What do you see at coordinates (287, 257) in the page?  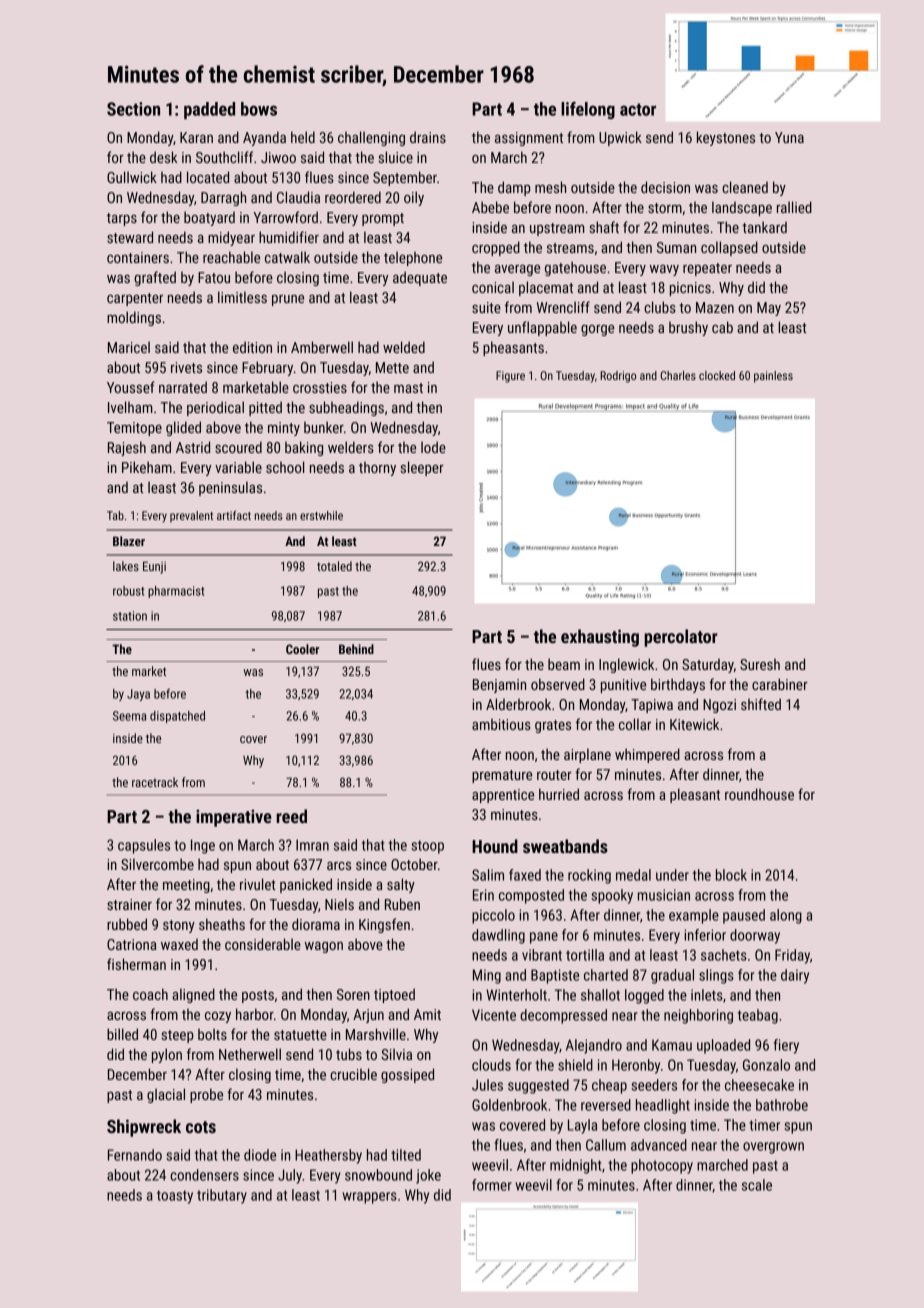 I see `catwalk` at bounding box center [287, 257].
